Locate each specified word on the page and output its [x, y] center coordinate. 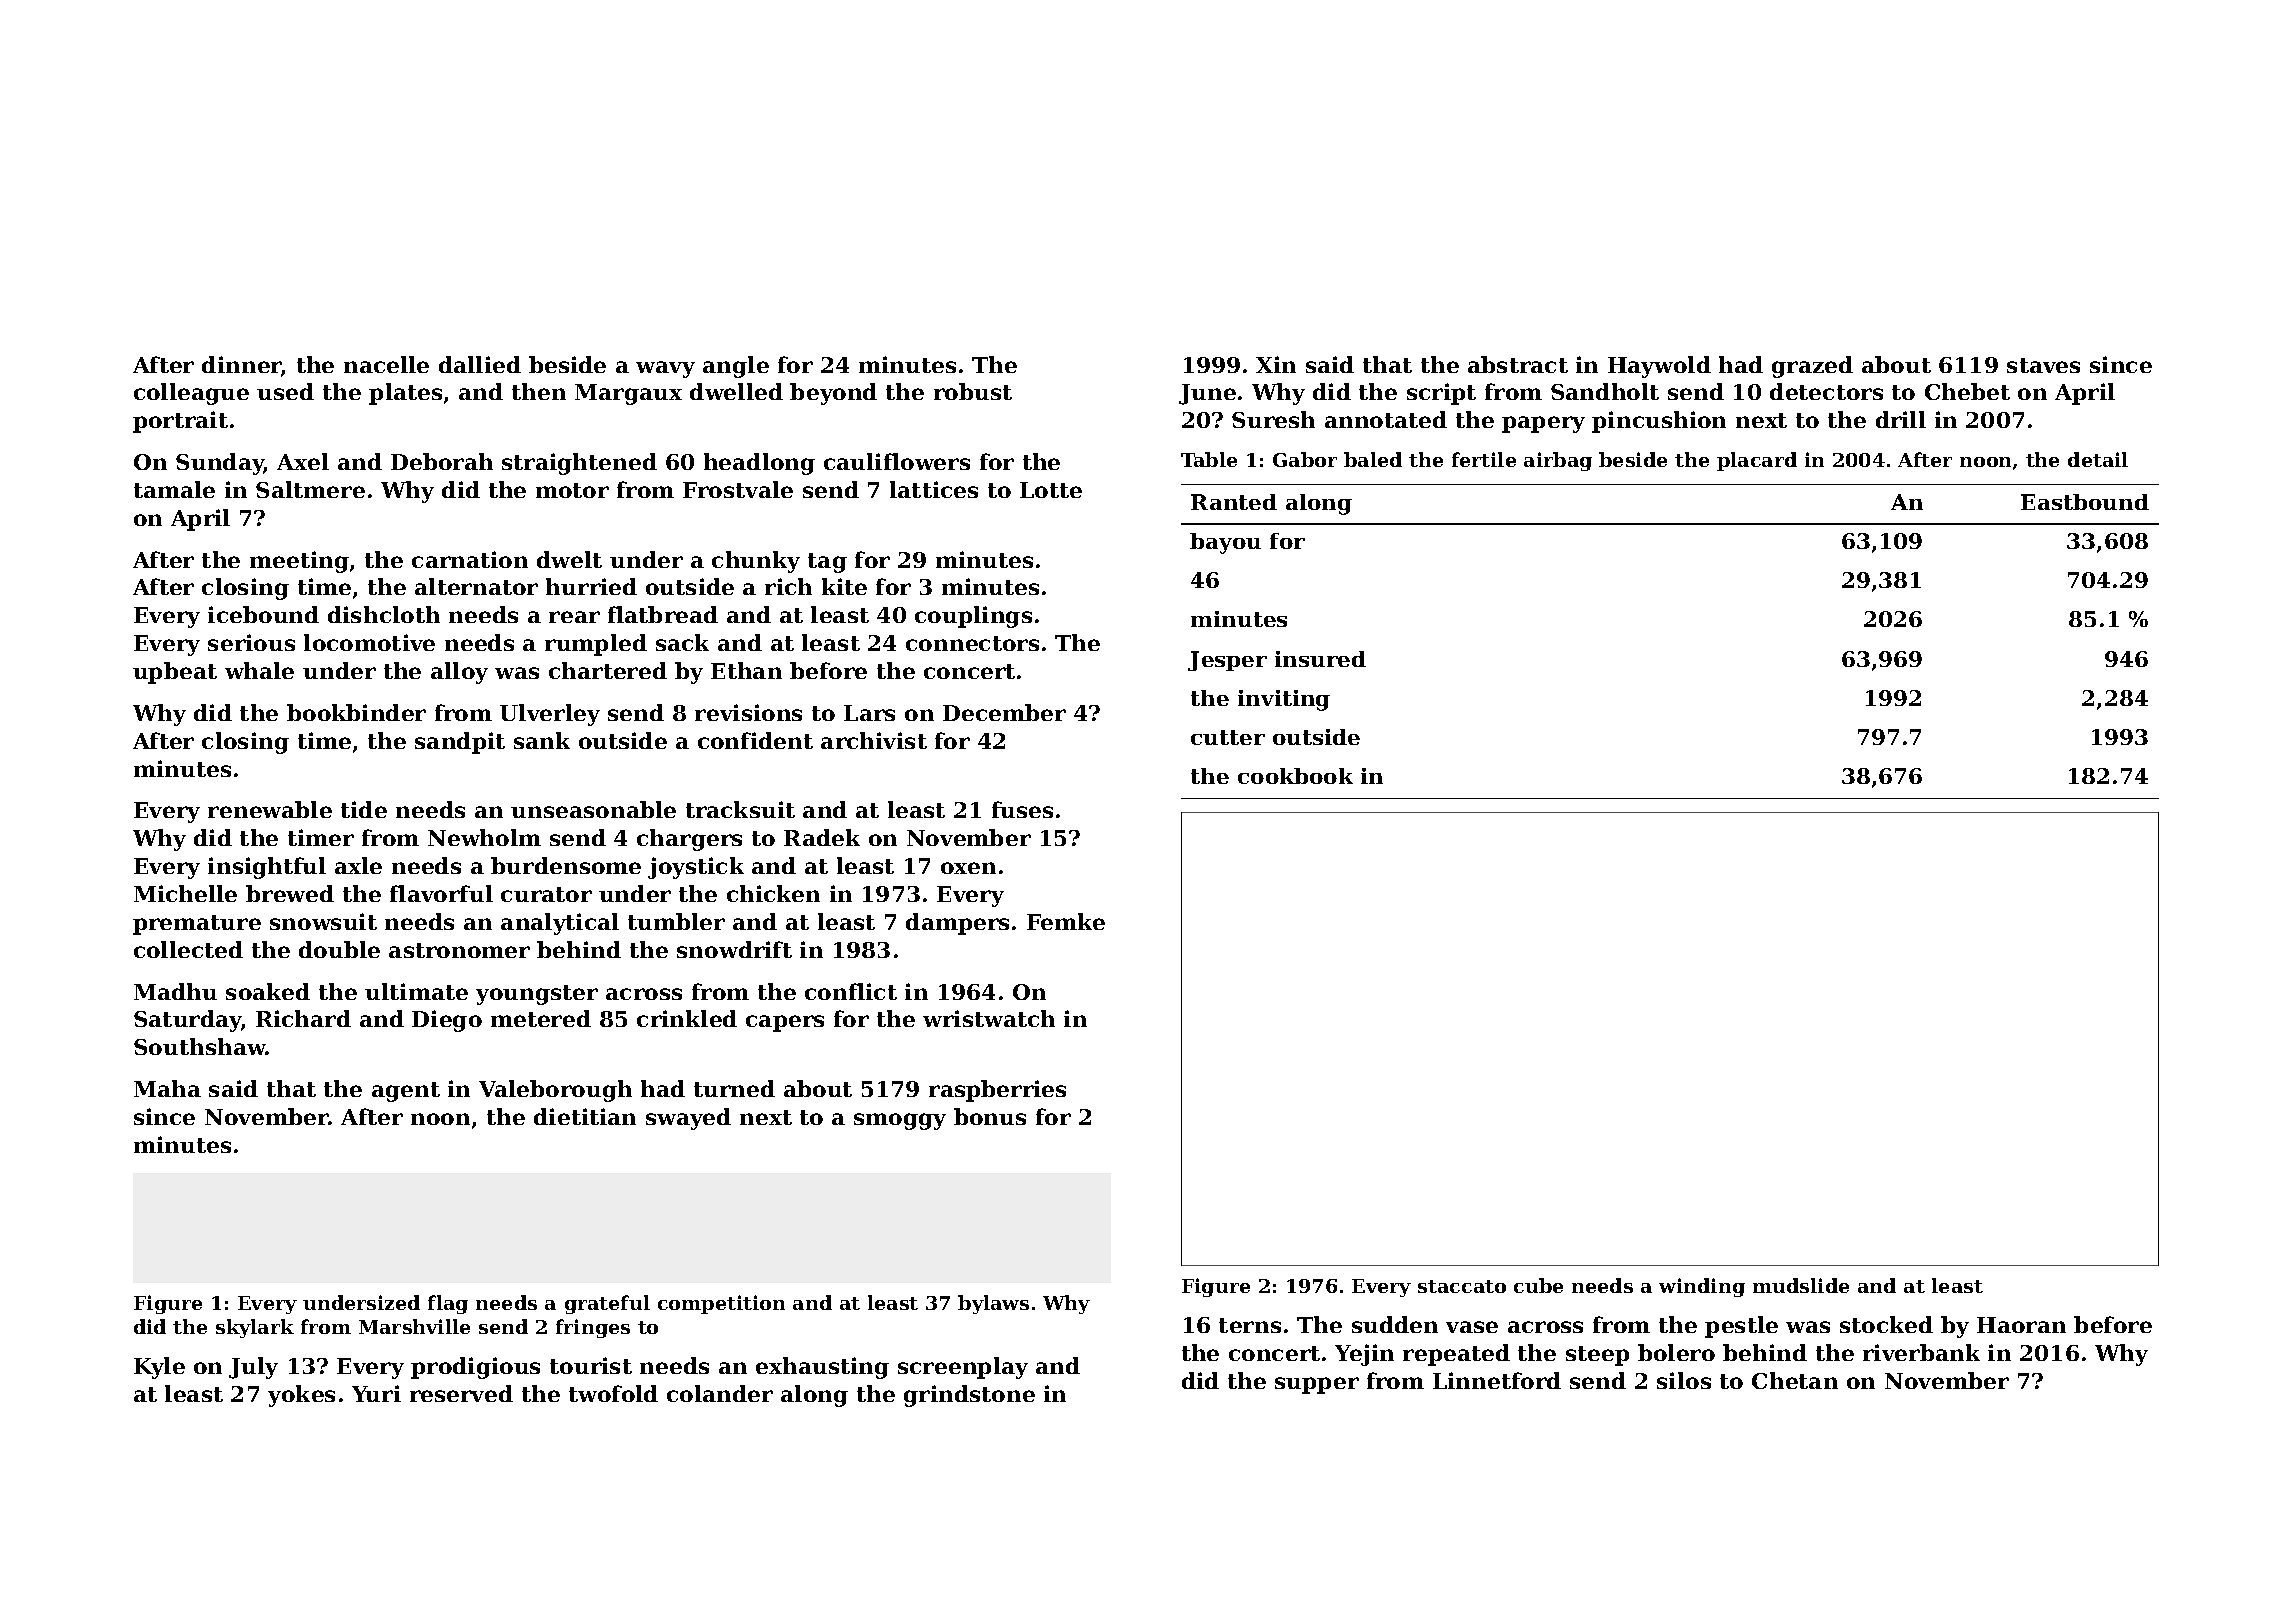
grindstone [969, 1396]
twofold [613, 1393]
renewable [270, 809]
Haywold [1659, 367]
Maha [167, 1088]
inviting [1284, 700]
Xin [1276, 364]
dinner [242, 366]
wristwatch [989, 1018]
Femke [1066, 921]
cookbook [1295, 776]
